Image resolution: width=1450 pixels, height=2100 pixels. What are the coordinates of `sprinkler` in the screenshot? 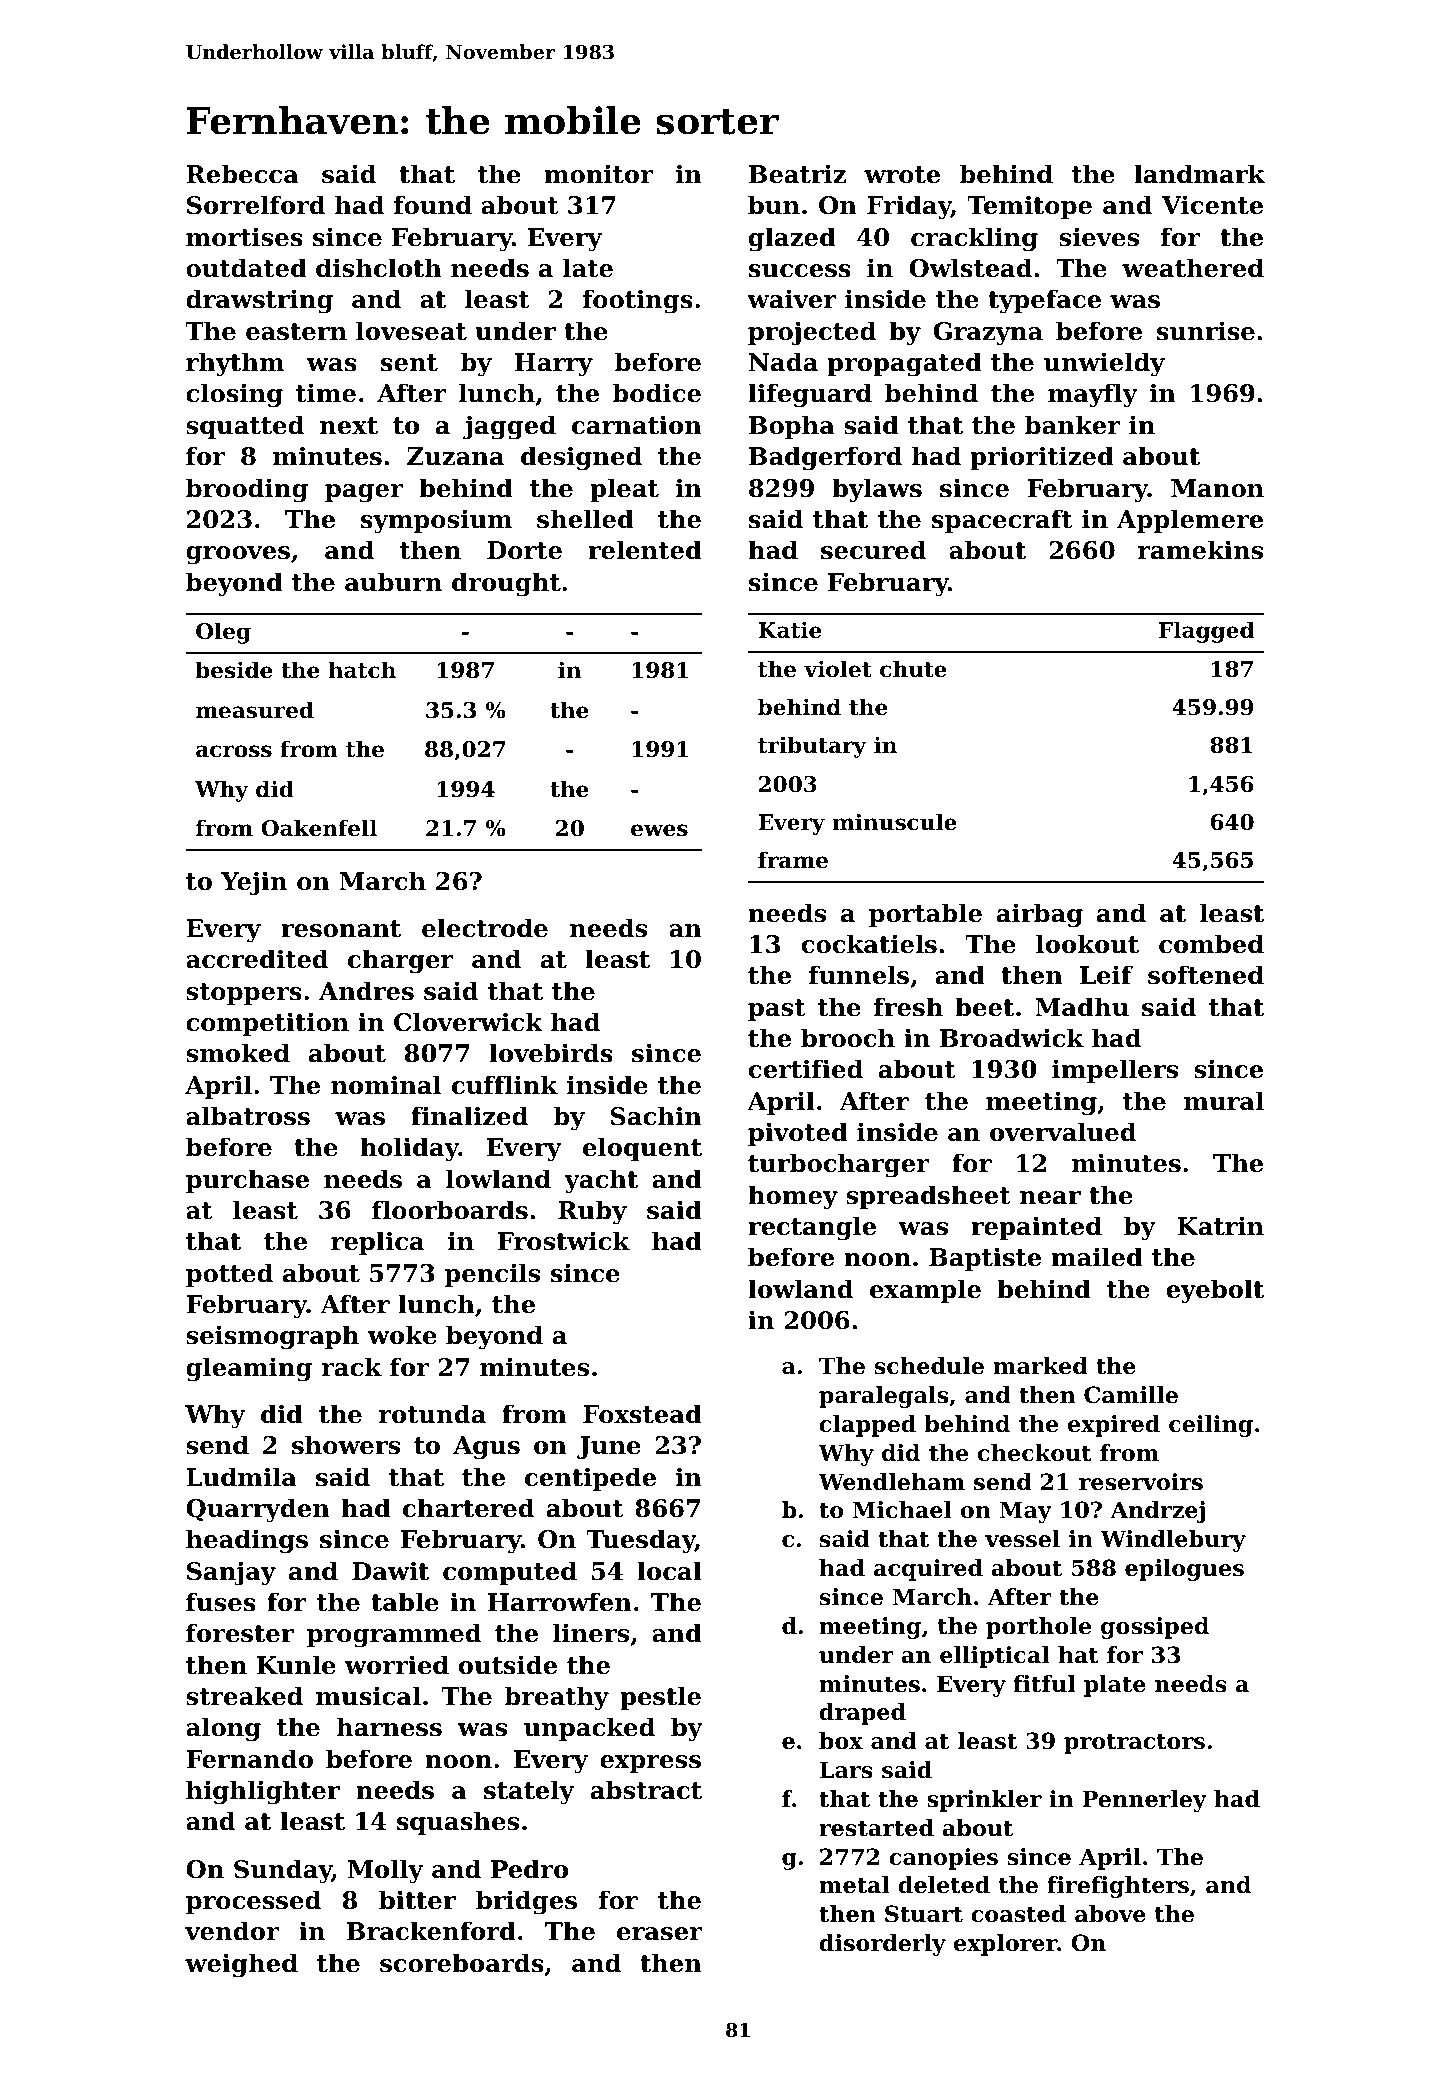 It's located at (984, 1801).
